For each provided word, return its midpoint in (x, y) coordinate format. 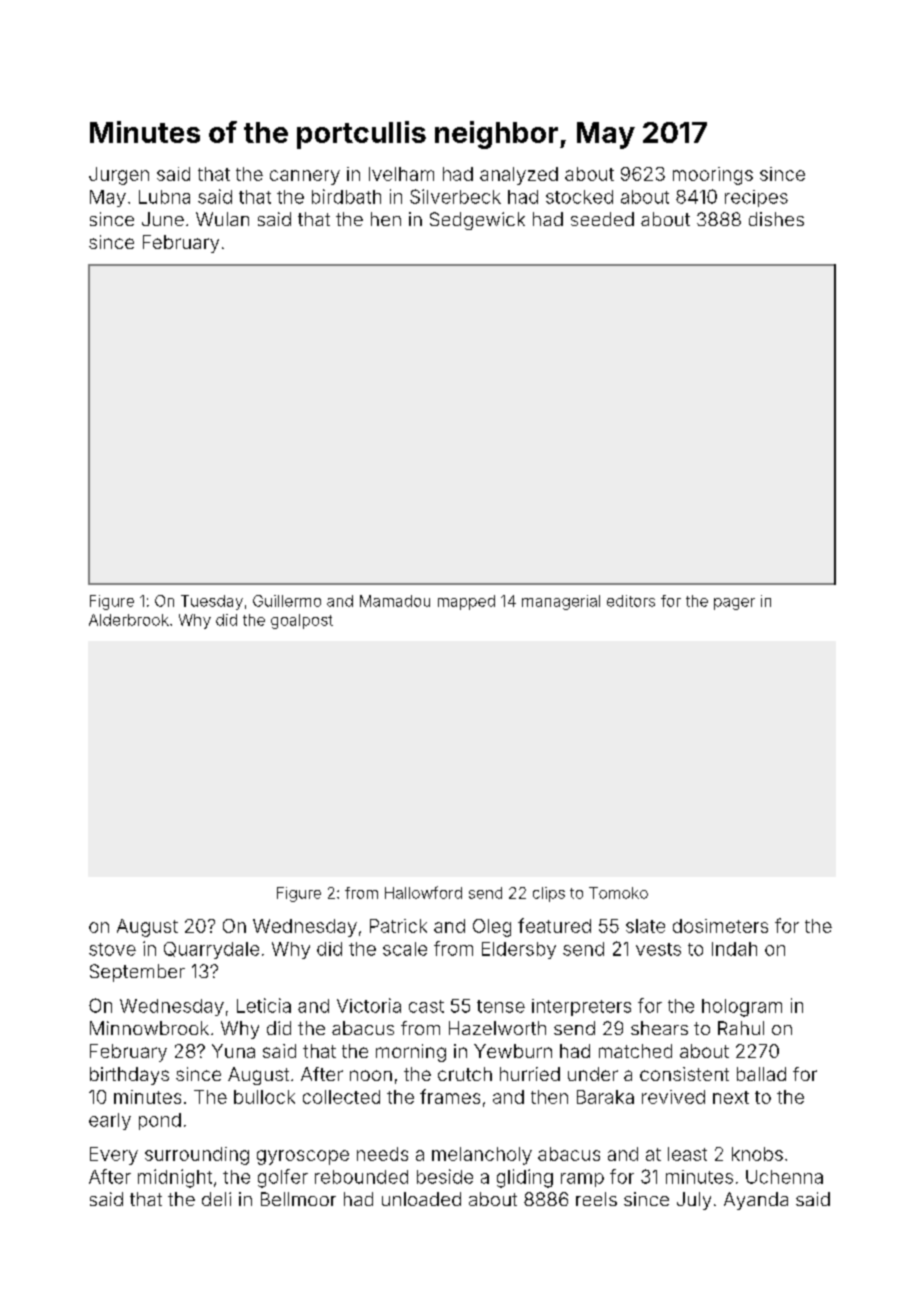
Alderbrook (129, 620)
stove (112, 949)
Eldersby (519, 950)
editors (631, 601)
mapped (466, 602)
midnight (175, 1178)
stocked (579, 197)
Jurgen (119, 176)
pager (734, 604)
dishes (776, 219)
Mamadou (395, 601)
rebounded (361, 1177)
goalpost (302, 621)
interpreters (581, 1007)
